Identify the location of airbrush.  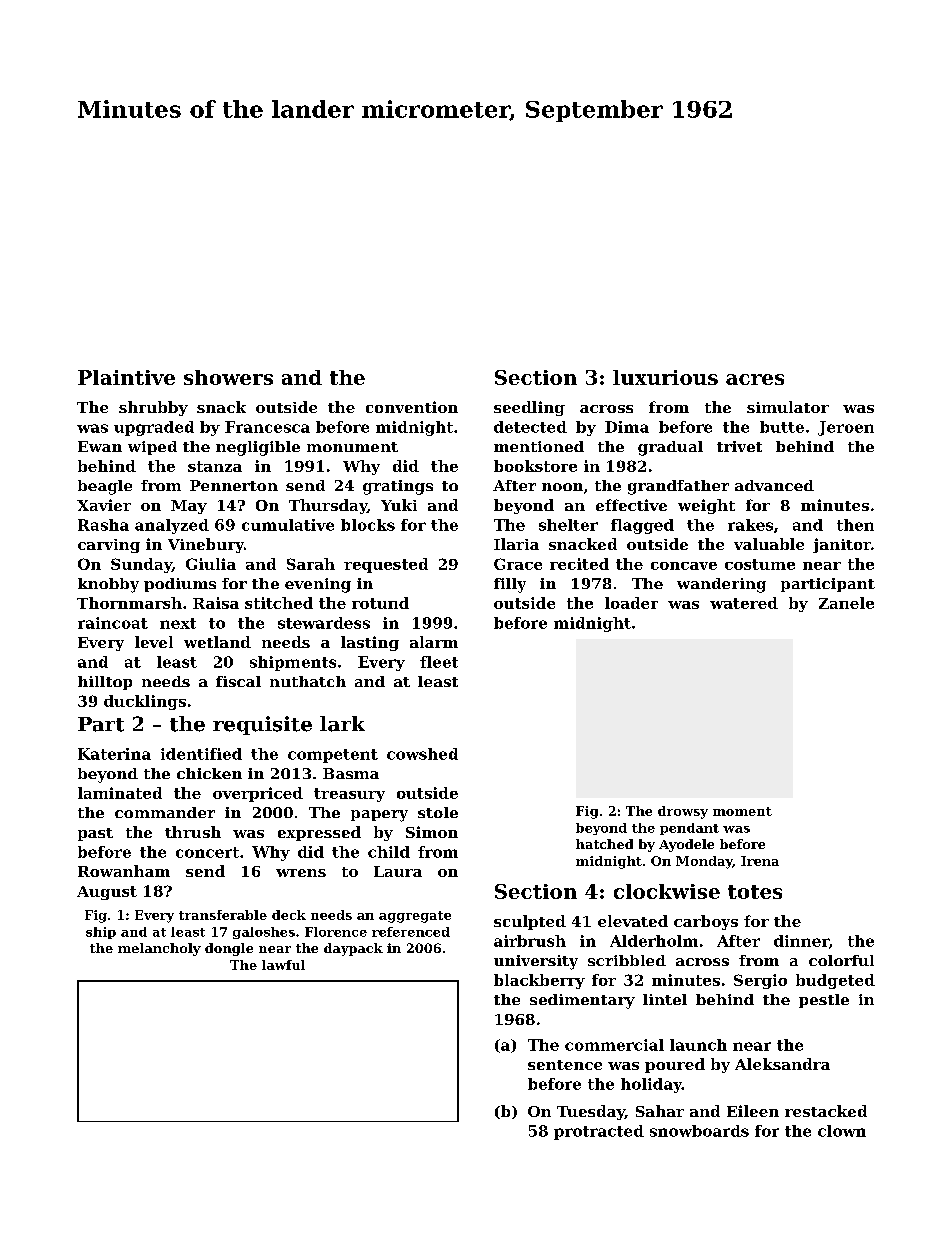
(530, 941).
